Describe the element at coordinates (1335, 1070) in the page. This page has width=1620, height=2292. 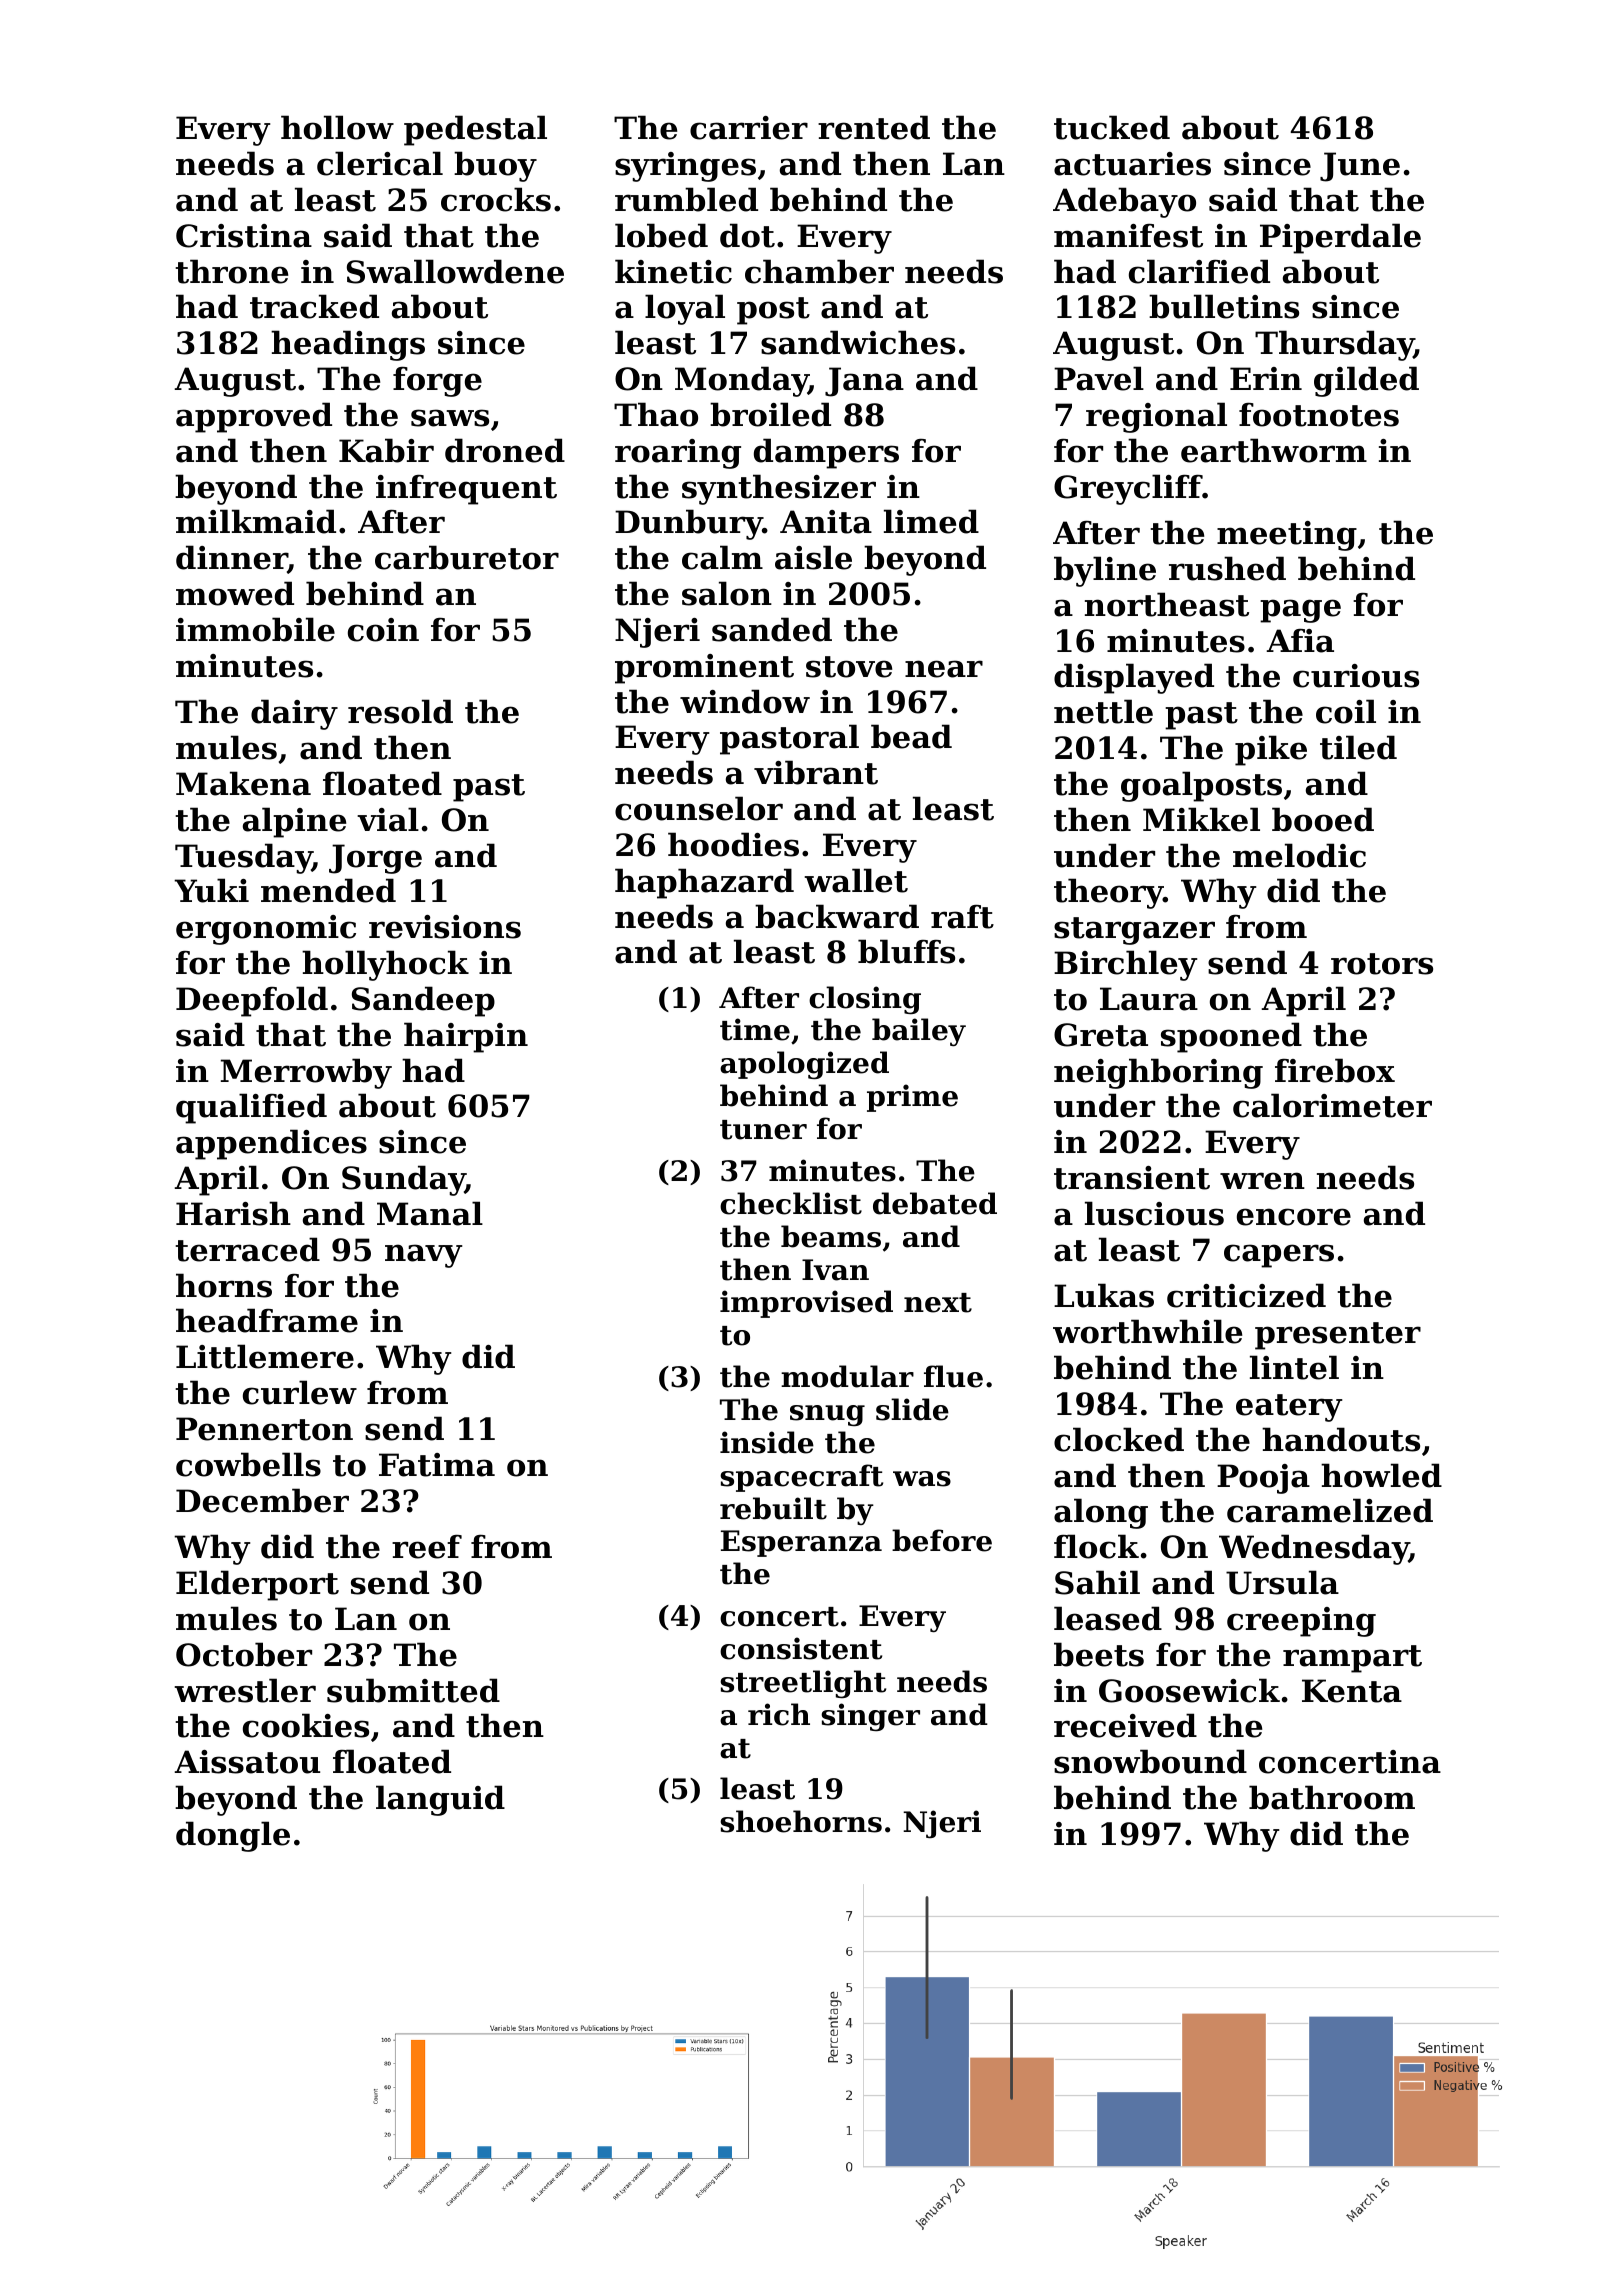
I see `firebox` at that location.
